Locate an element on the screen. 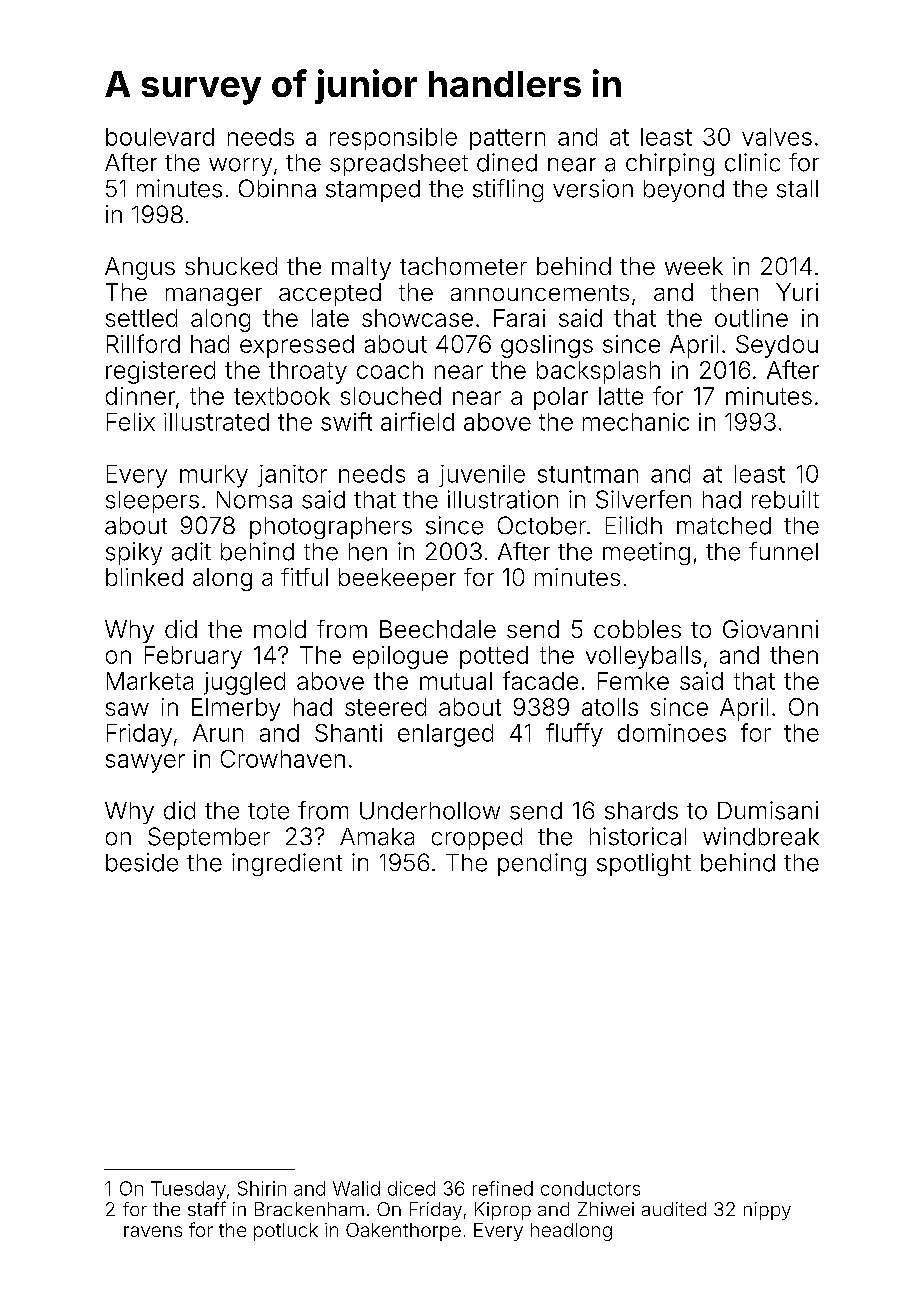  Tuesday is located at coordinates (188, 1190).
